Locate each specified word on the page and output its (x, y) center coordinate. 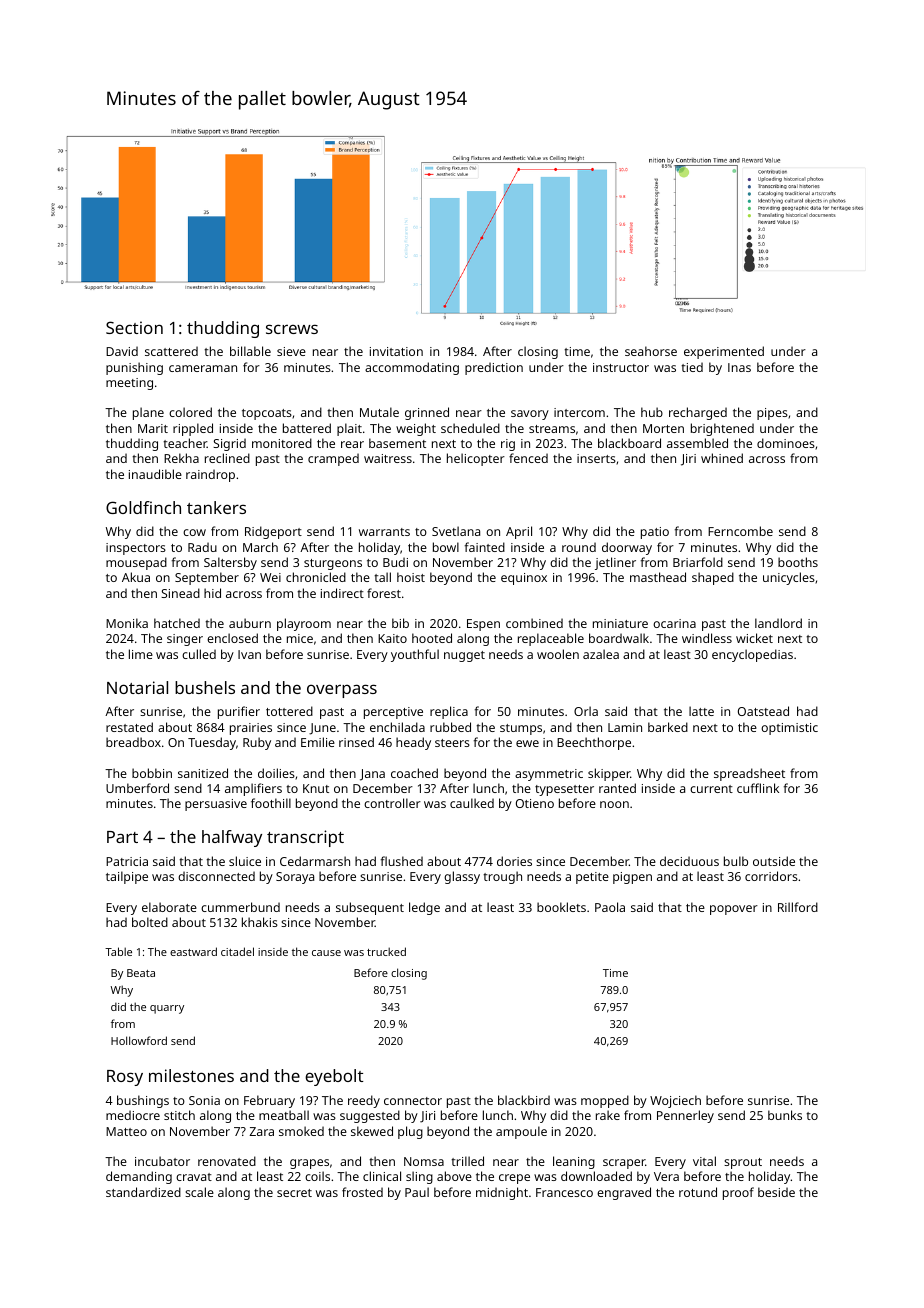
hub (652, 412)
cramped (333, 459)
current (711, 789)
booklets (561, 907)
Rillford (798, 907)
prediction (494, 368)
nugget (464, 656)
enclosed (232, 638)
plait (349, 429)
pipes (772, 414)
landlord (778, 623)
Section (134, 327)
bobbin (152, 773)
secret (294, 1193)
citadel (237, 951)
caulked (472, 803)
